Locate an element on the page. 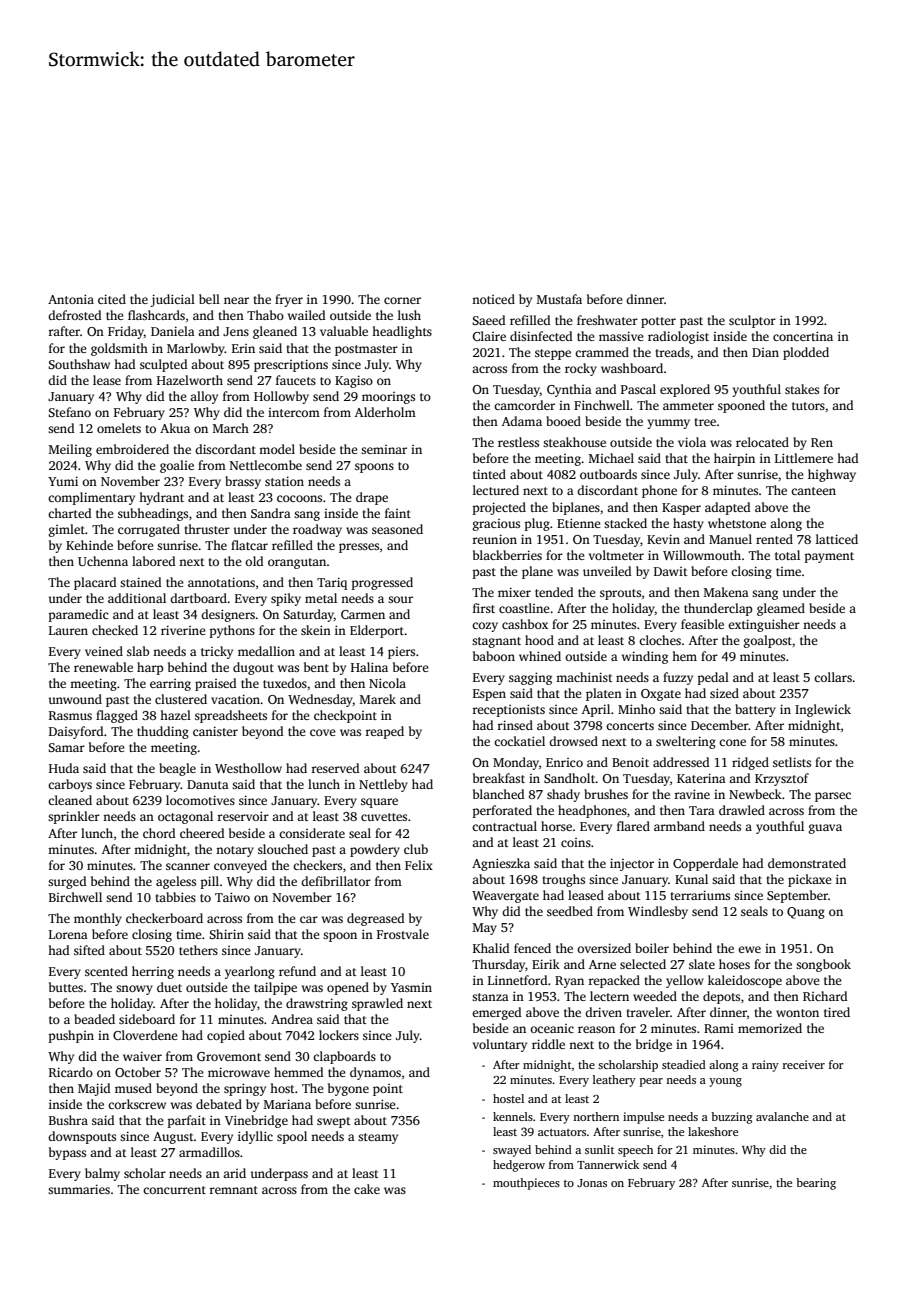  sculptor is located at coordinates (752, 321).
